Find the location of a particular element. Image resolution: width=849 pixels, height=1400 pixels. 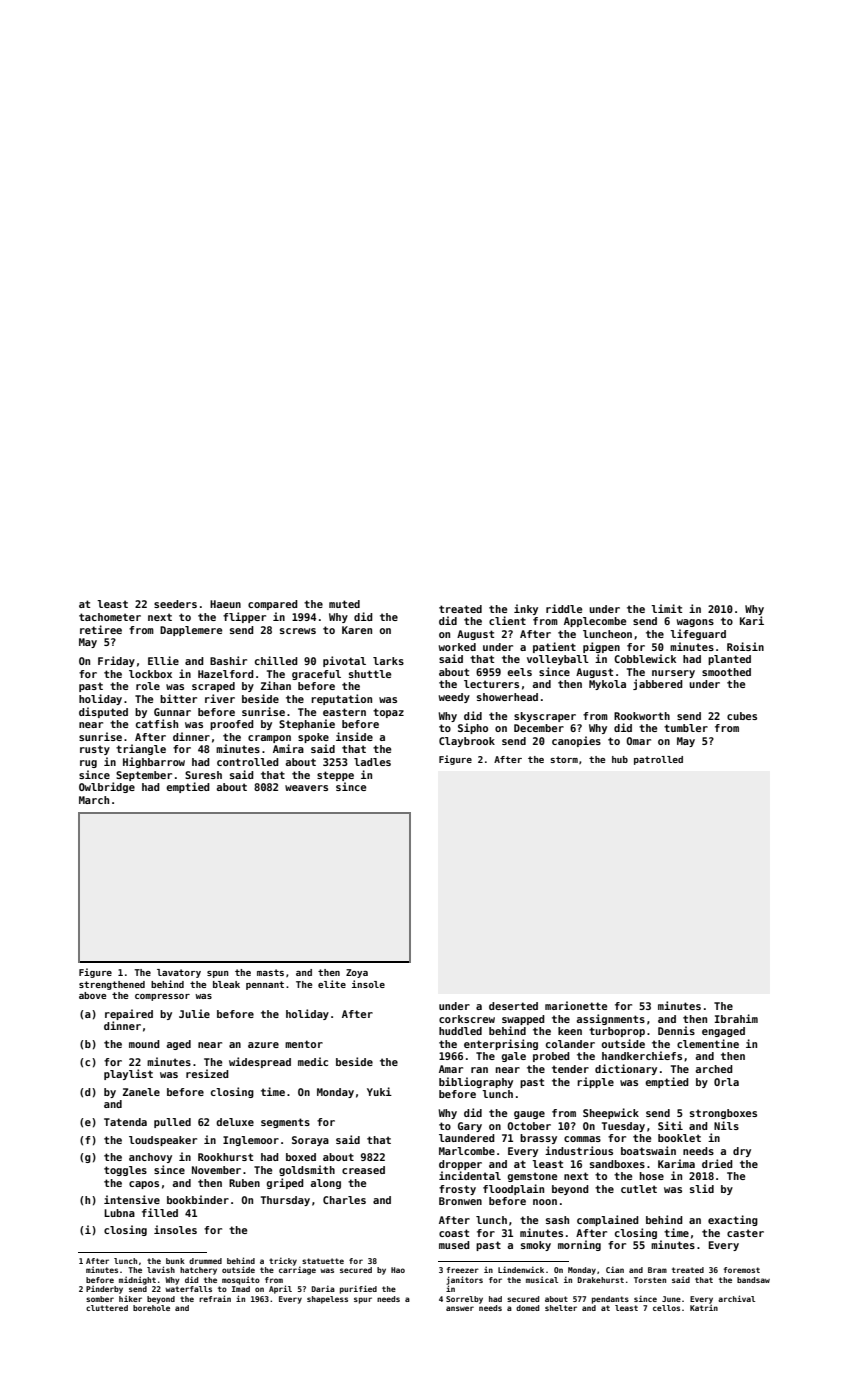

Ibrahim is located at coordinates (736, 1018).
